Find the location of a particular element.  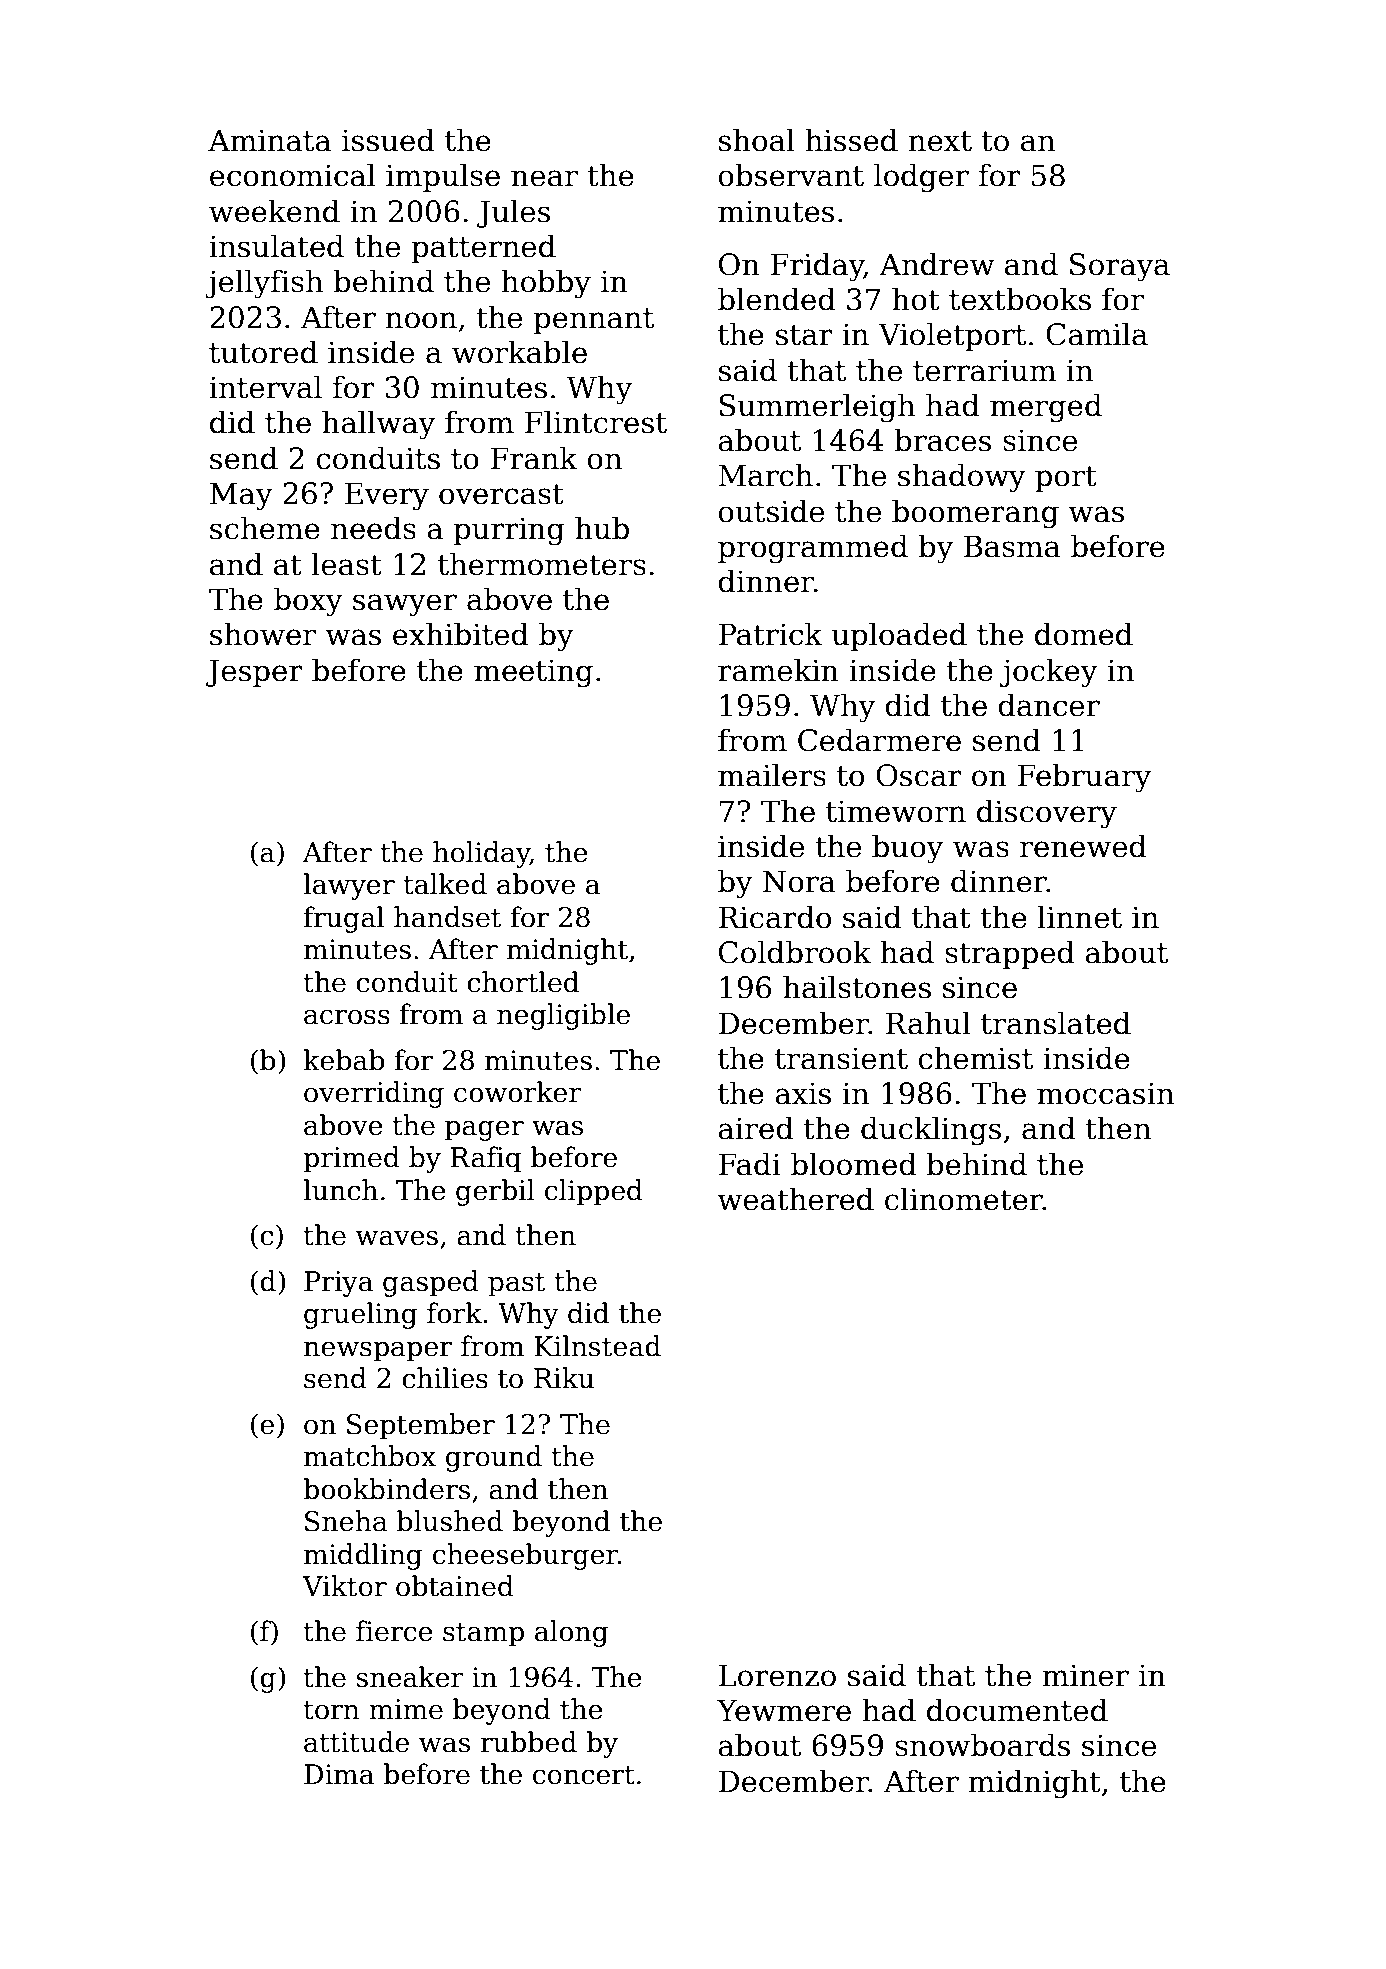

jellyfish is located at coordinates (264, 284).
